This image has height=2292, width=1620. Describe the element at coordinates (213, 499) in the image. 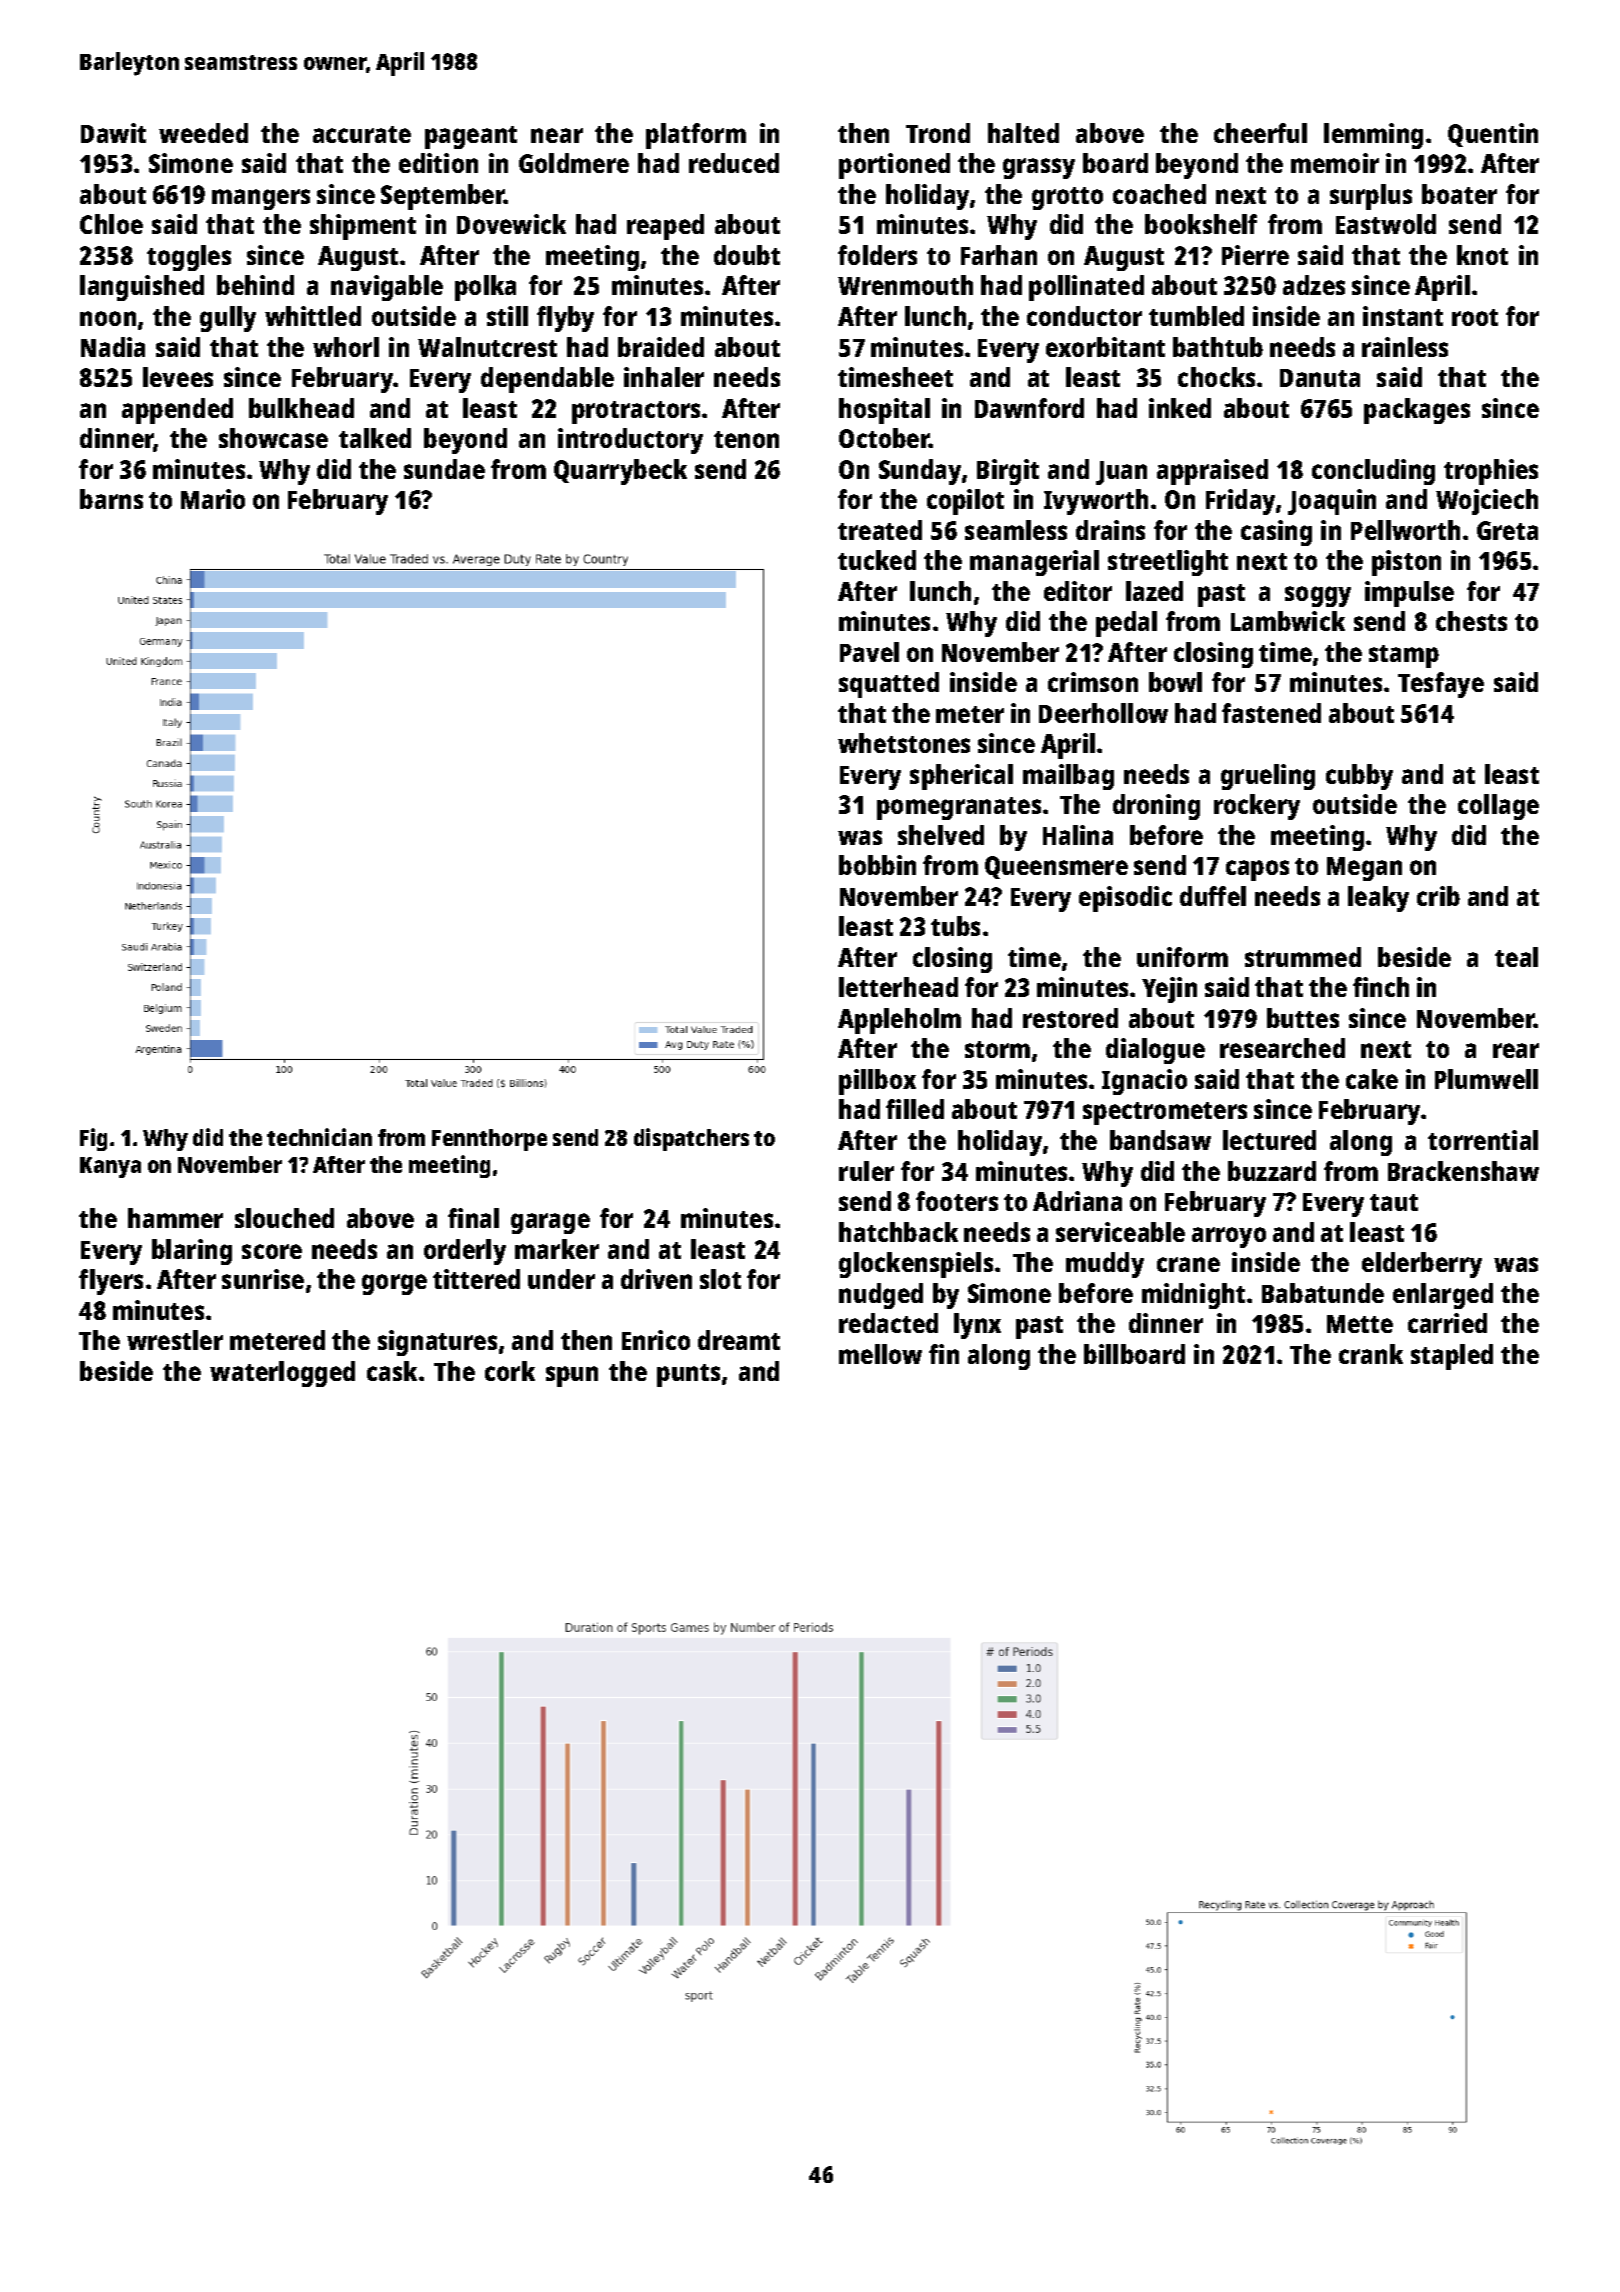

I see `Mario` at that location.
